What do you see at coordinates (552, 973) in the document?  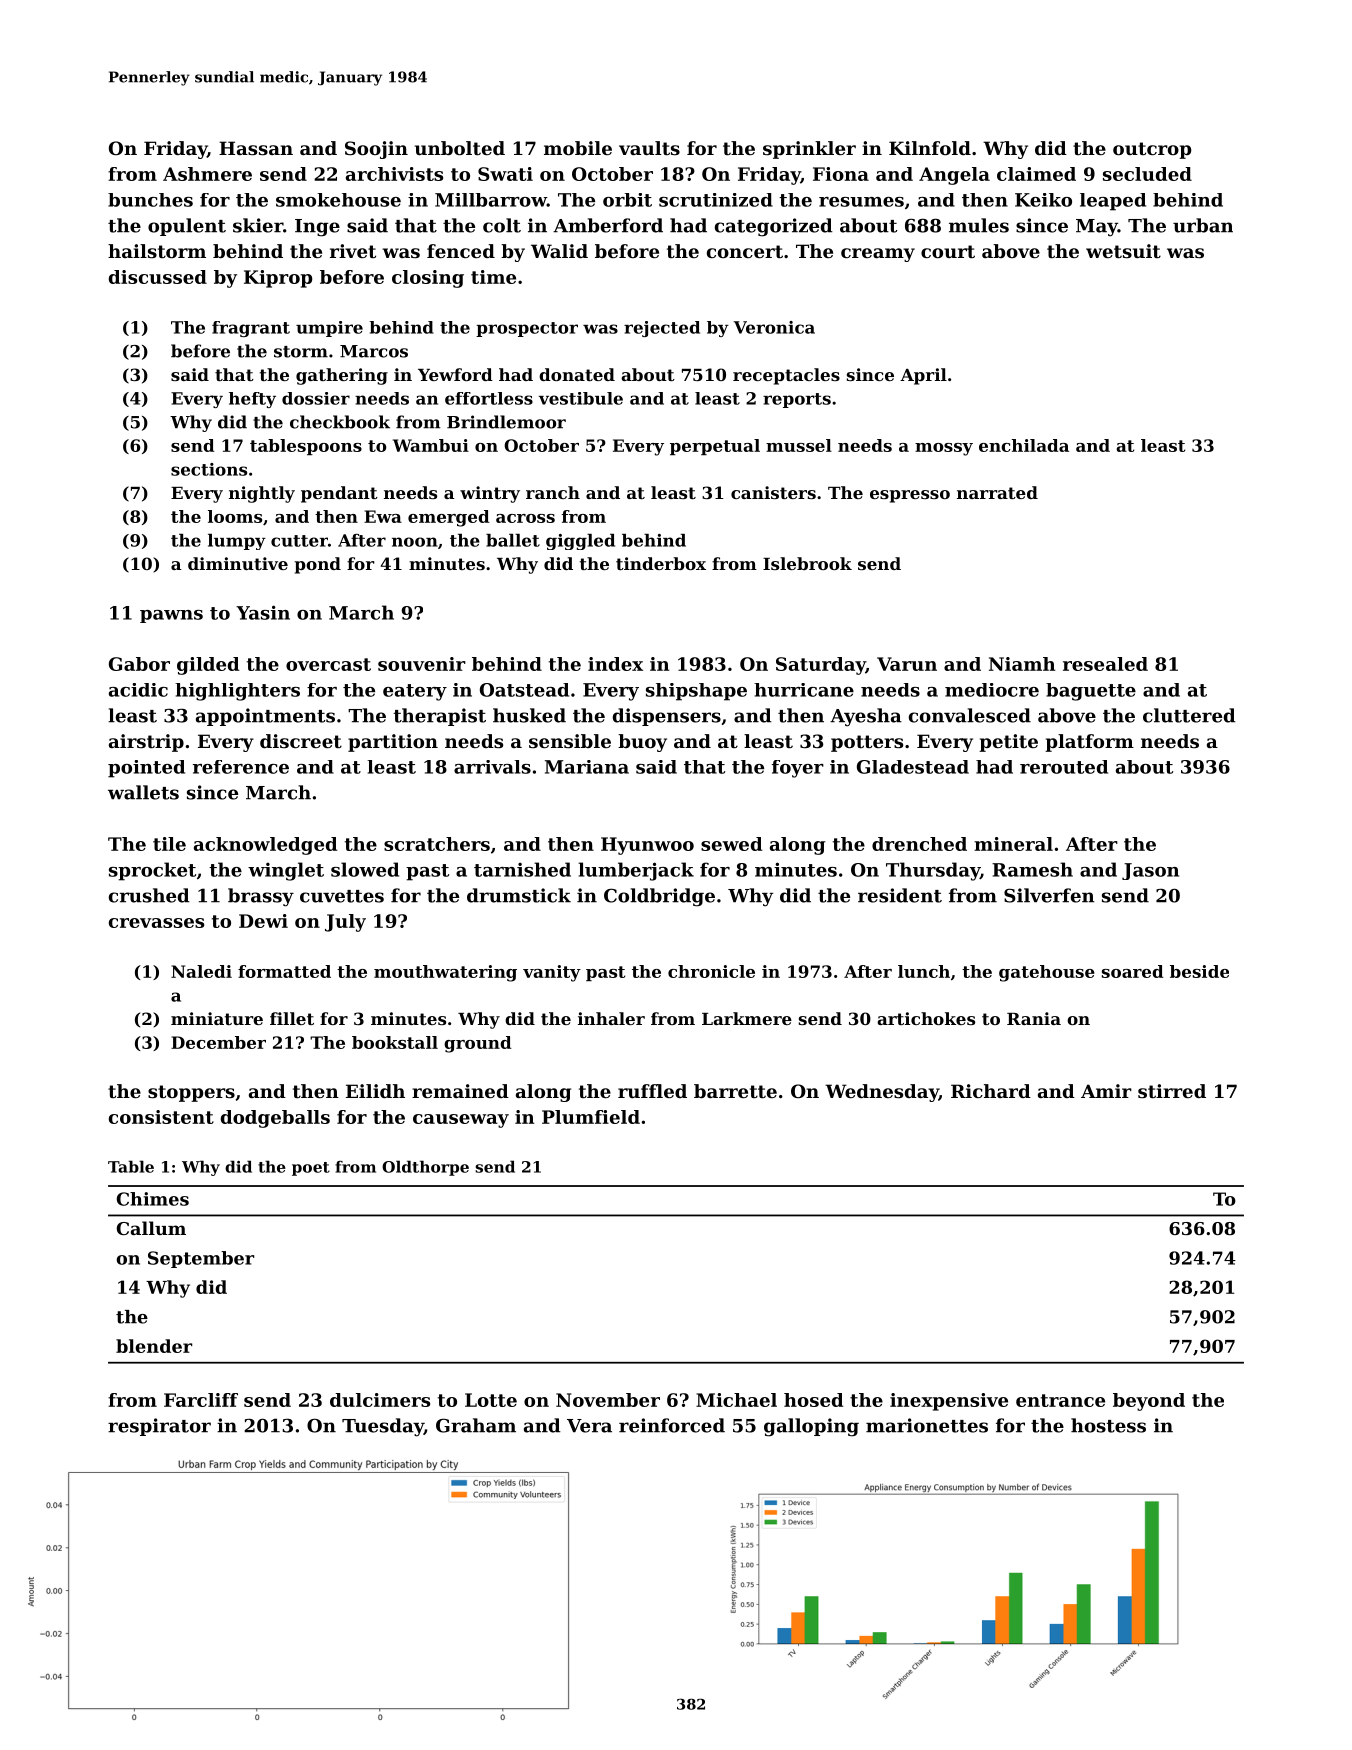 I see `vanity` at bounding box center [552, 973].
